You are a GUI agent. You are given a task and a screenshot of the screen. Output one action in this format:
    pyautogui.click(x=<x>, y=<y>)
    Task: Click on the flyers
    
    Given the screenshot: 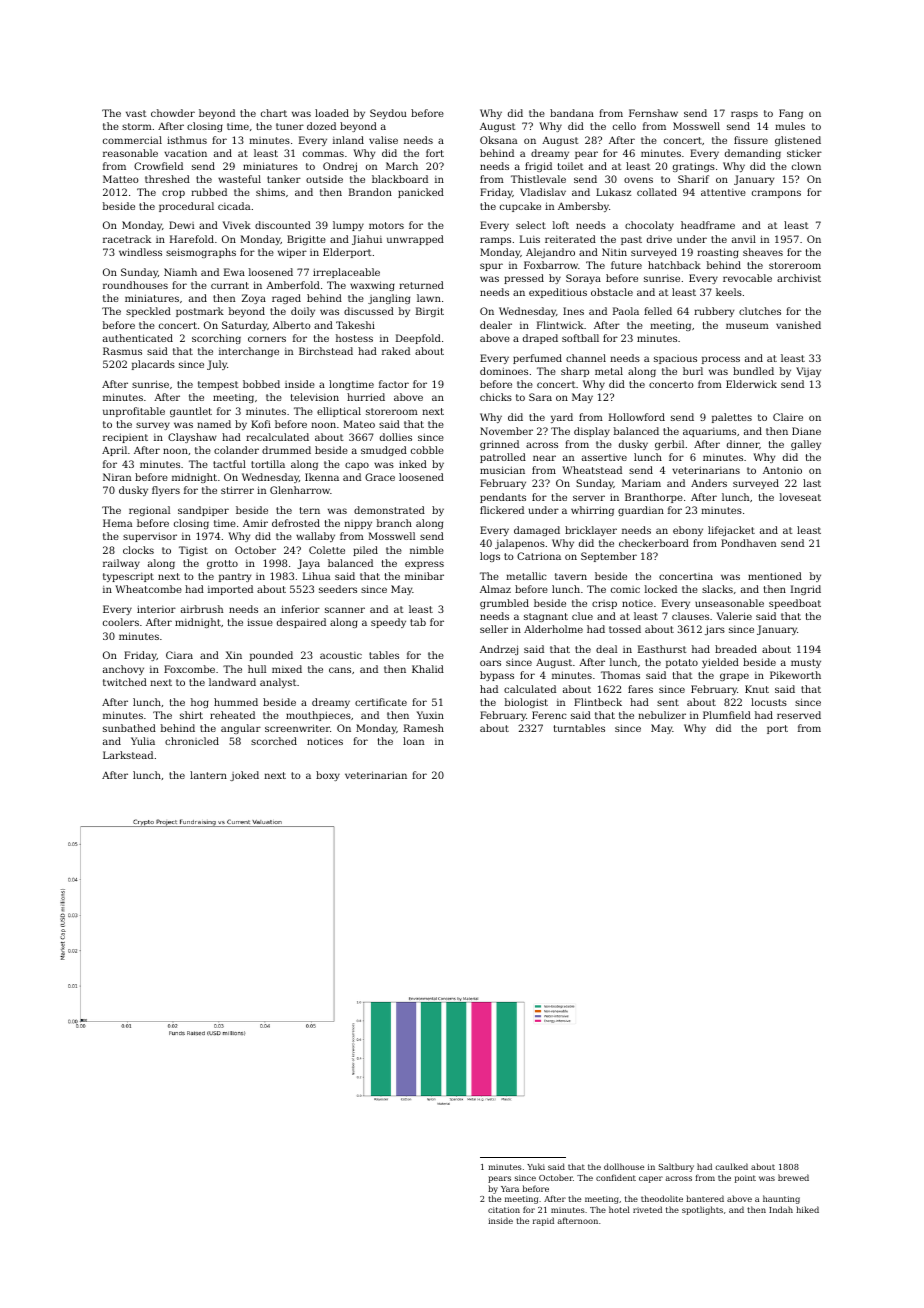 What is the action you would take?
    pyautogui.click(x=166, y=491)
